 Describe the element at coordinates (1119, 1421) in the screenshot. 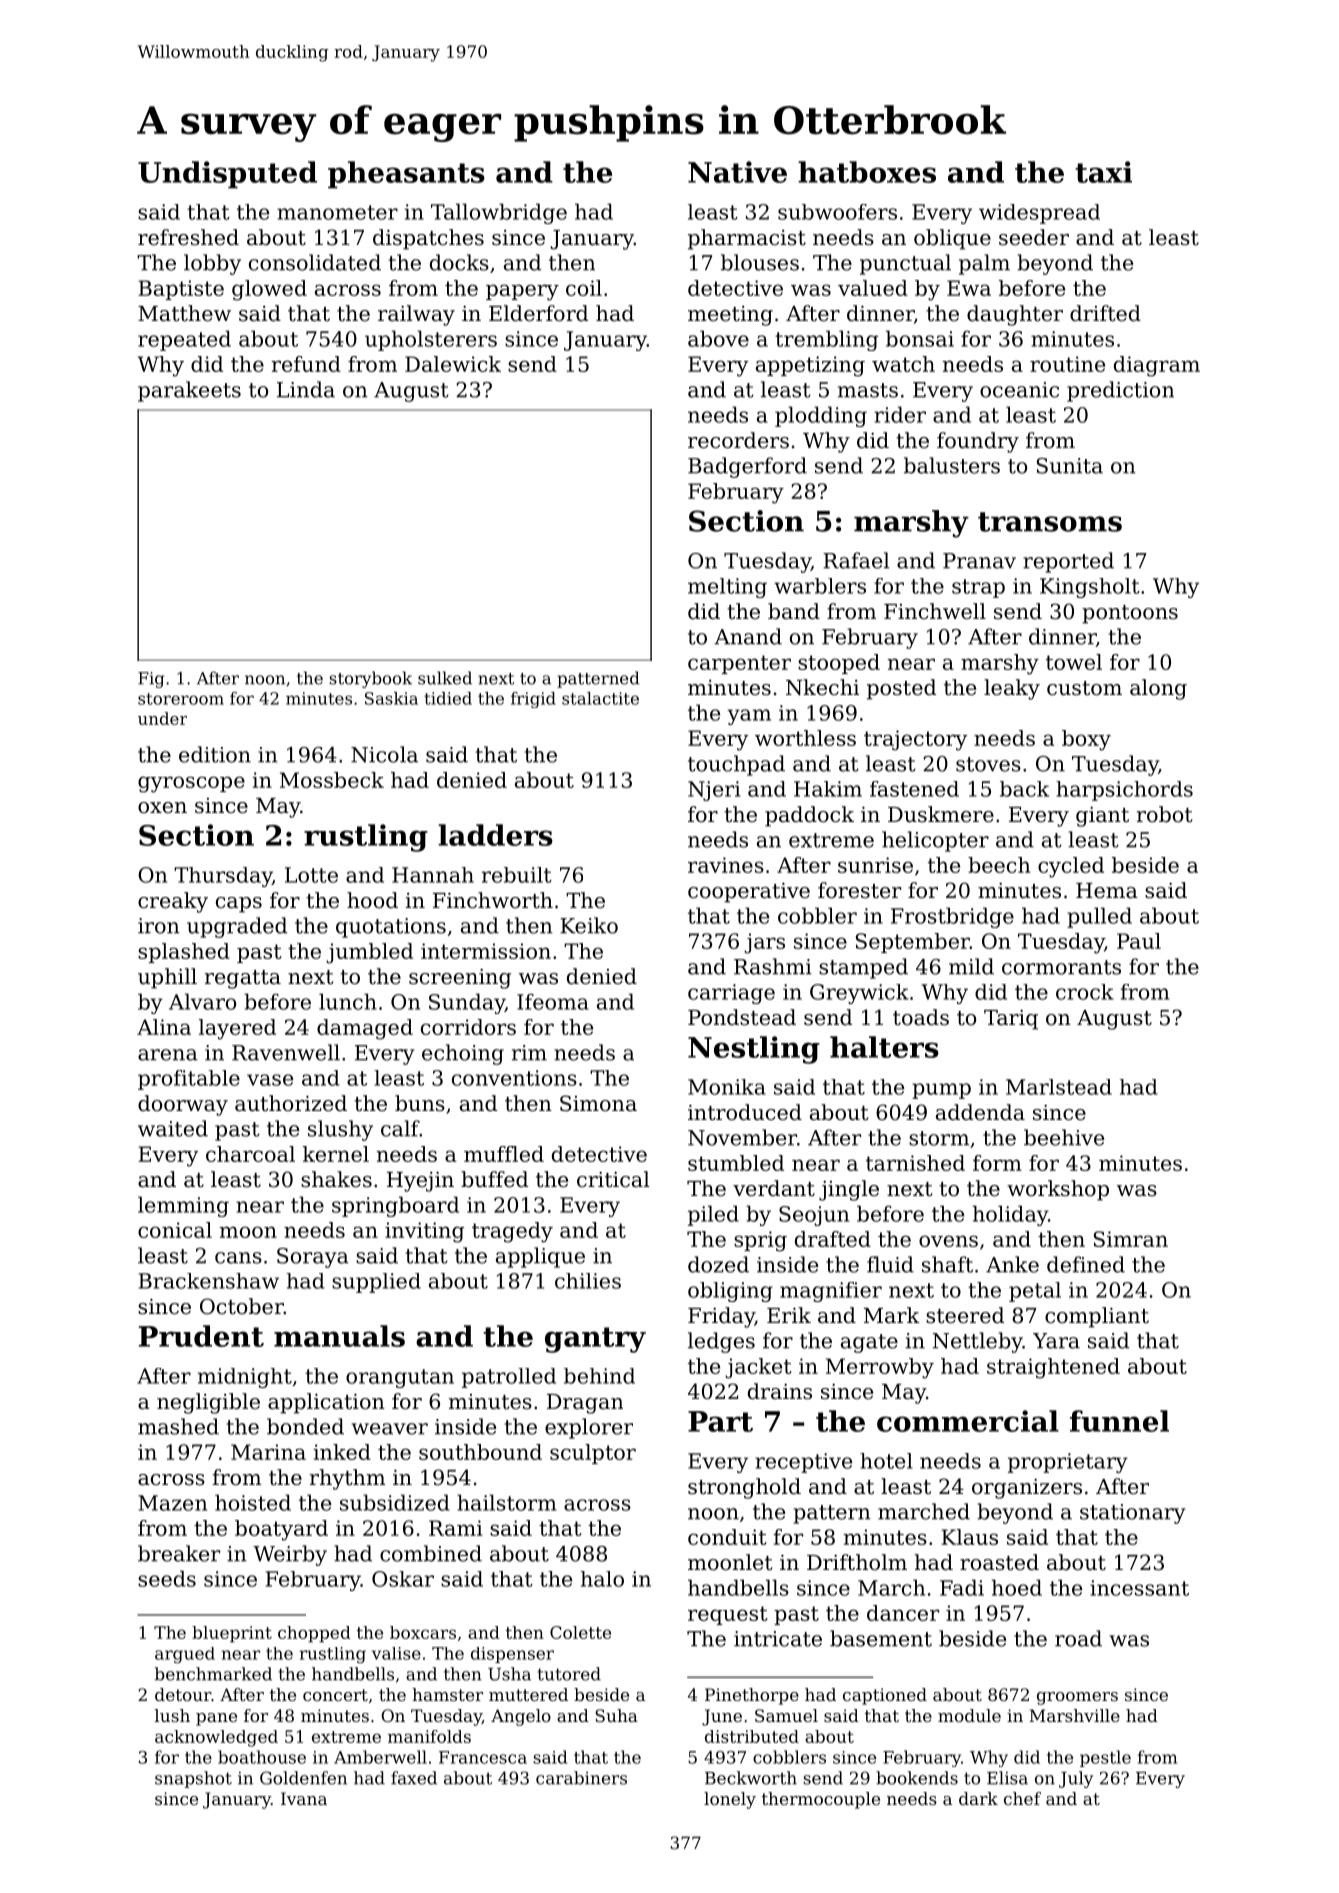

I see `funnel` at that location.
